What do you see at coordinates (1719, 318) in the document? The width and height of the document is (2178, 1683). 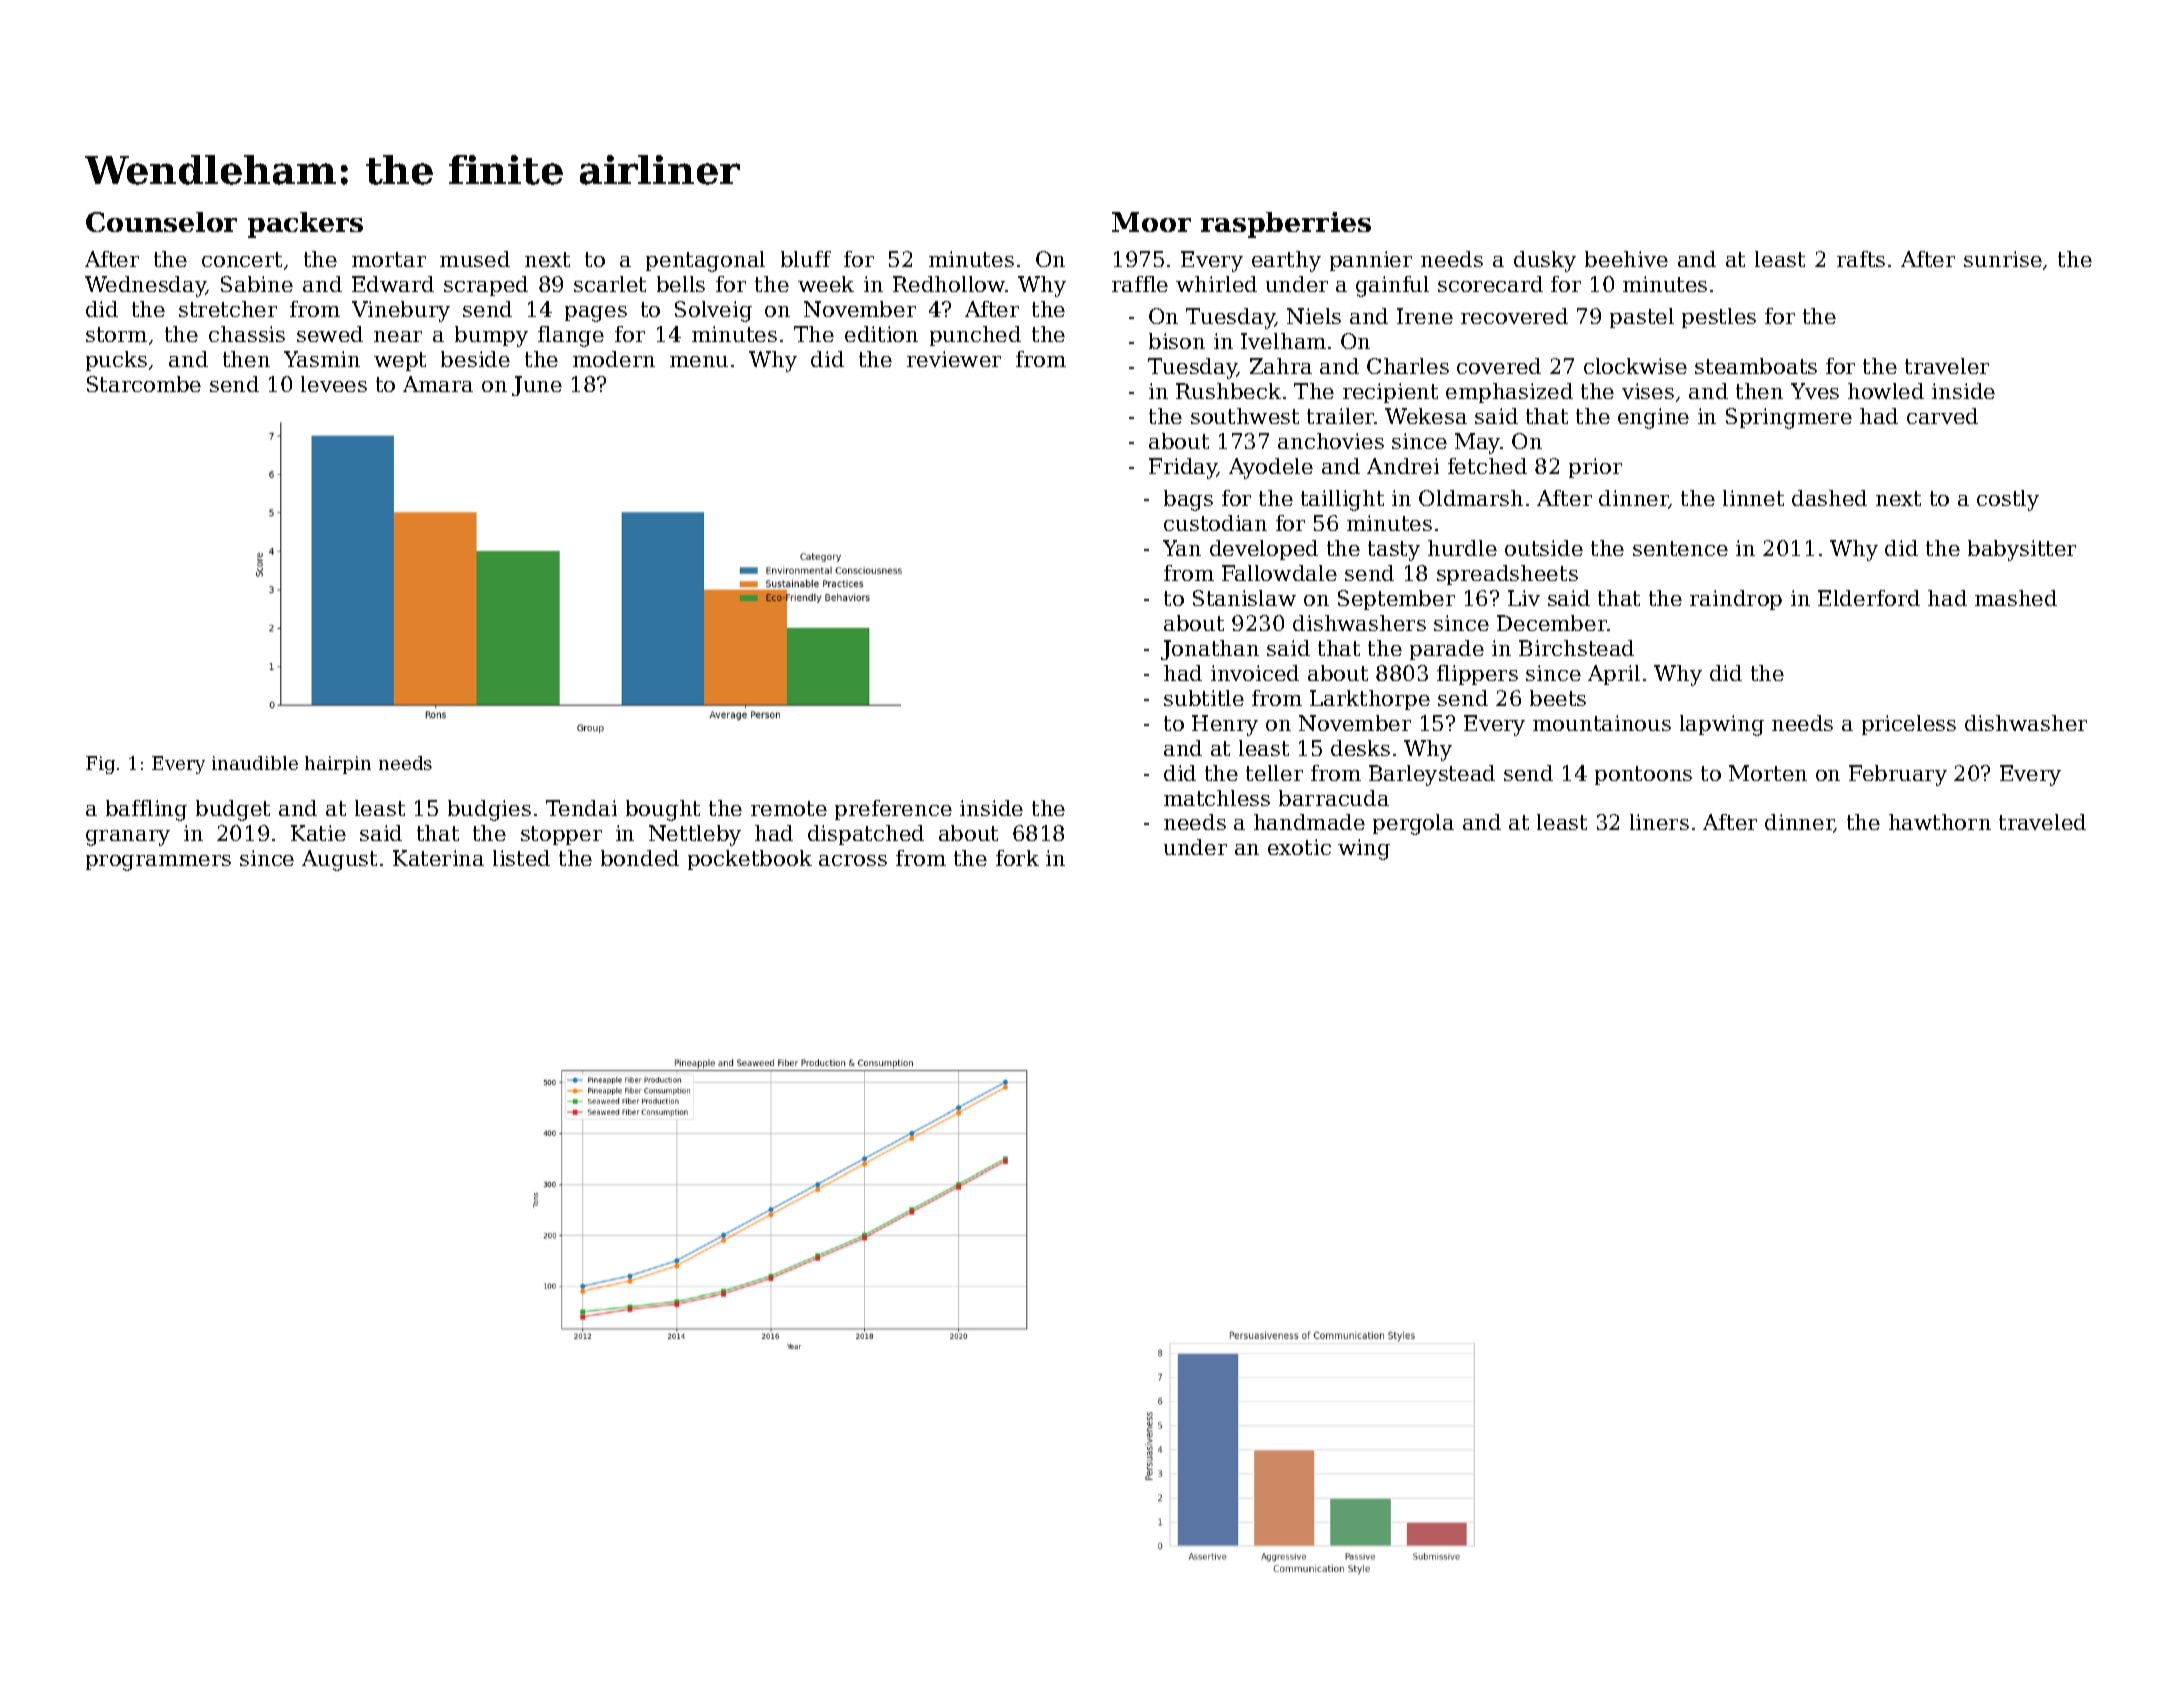 I see `pestles` at bounding box center [1719, 318].
